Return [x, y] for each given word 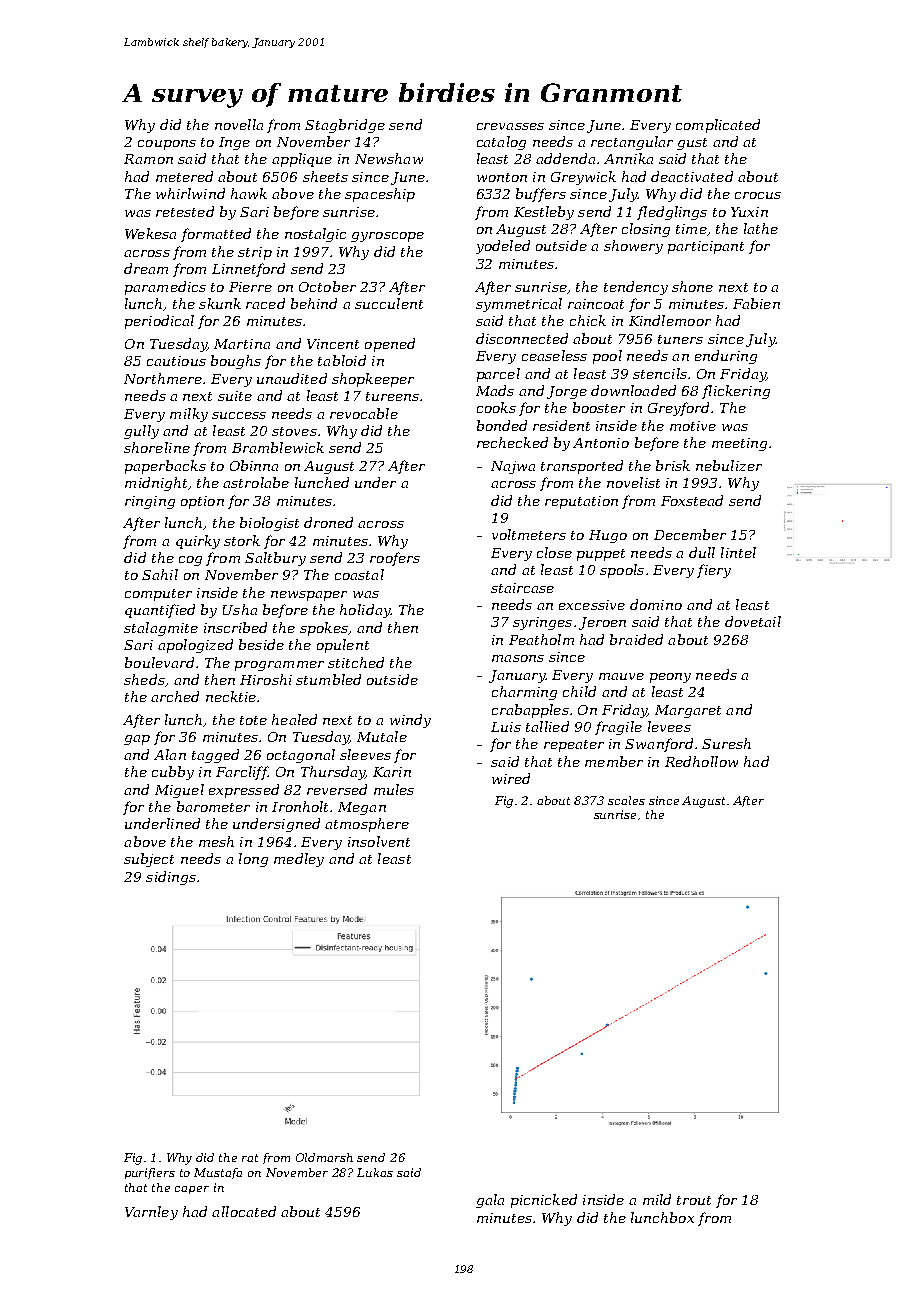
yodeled [503, 247]
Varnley [151, 1213]
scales [626, 800]
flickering [736, 392]
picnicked [544, 1201]
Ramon [148, 159]
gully [141, 432]
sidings [171, 878]
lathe [761, 228]
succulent [389, 303]
